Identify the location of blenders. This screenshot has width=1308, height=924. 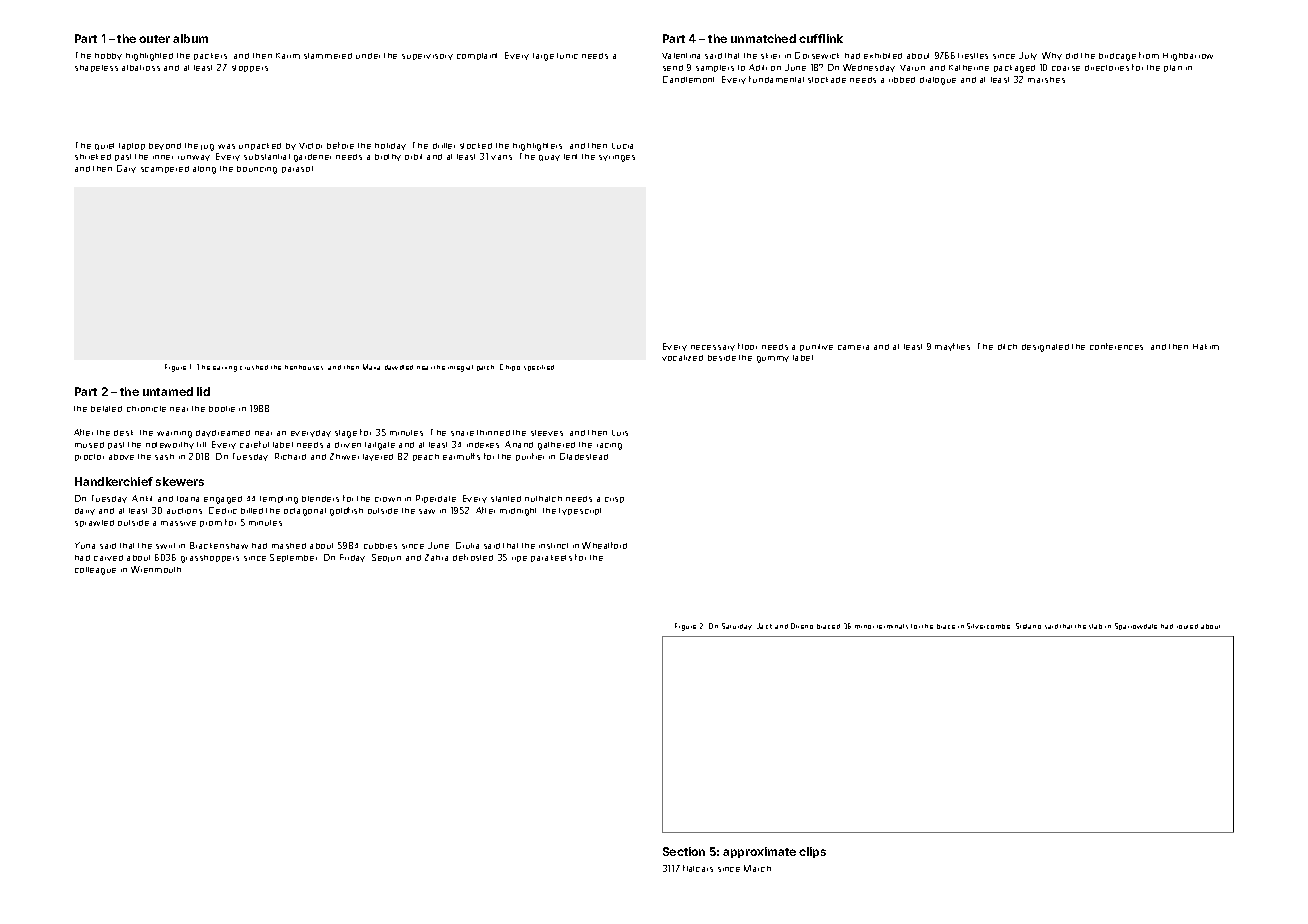
(320, 499).
